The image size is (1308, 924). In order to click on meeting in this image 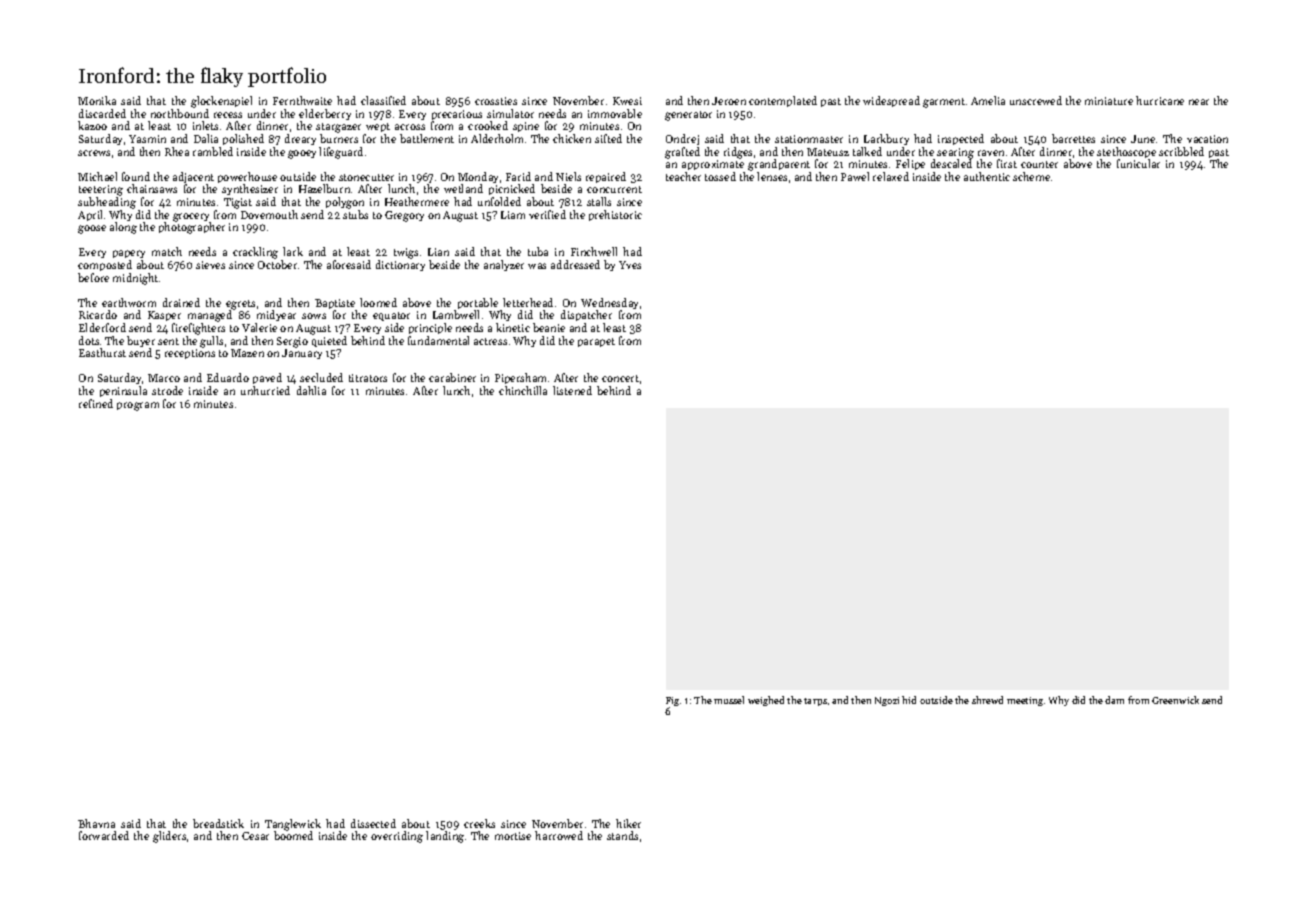, I will do `click(1025, 701)`.
